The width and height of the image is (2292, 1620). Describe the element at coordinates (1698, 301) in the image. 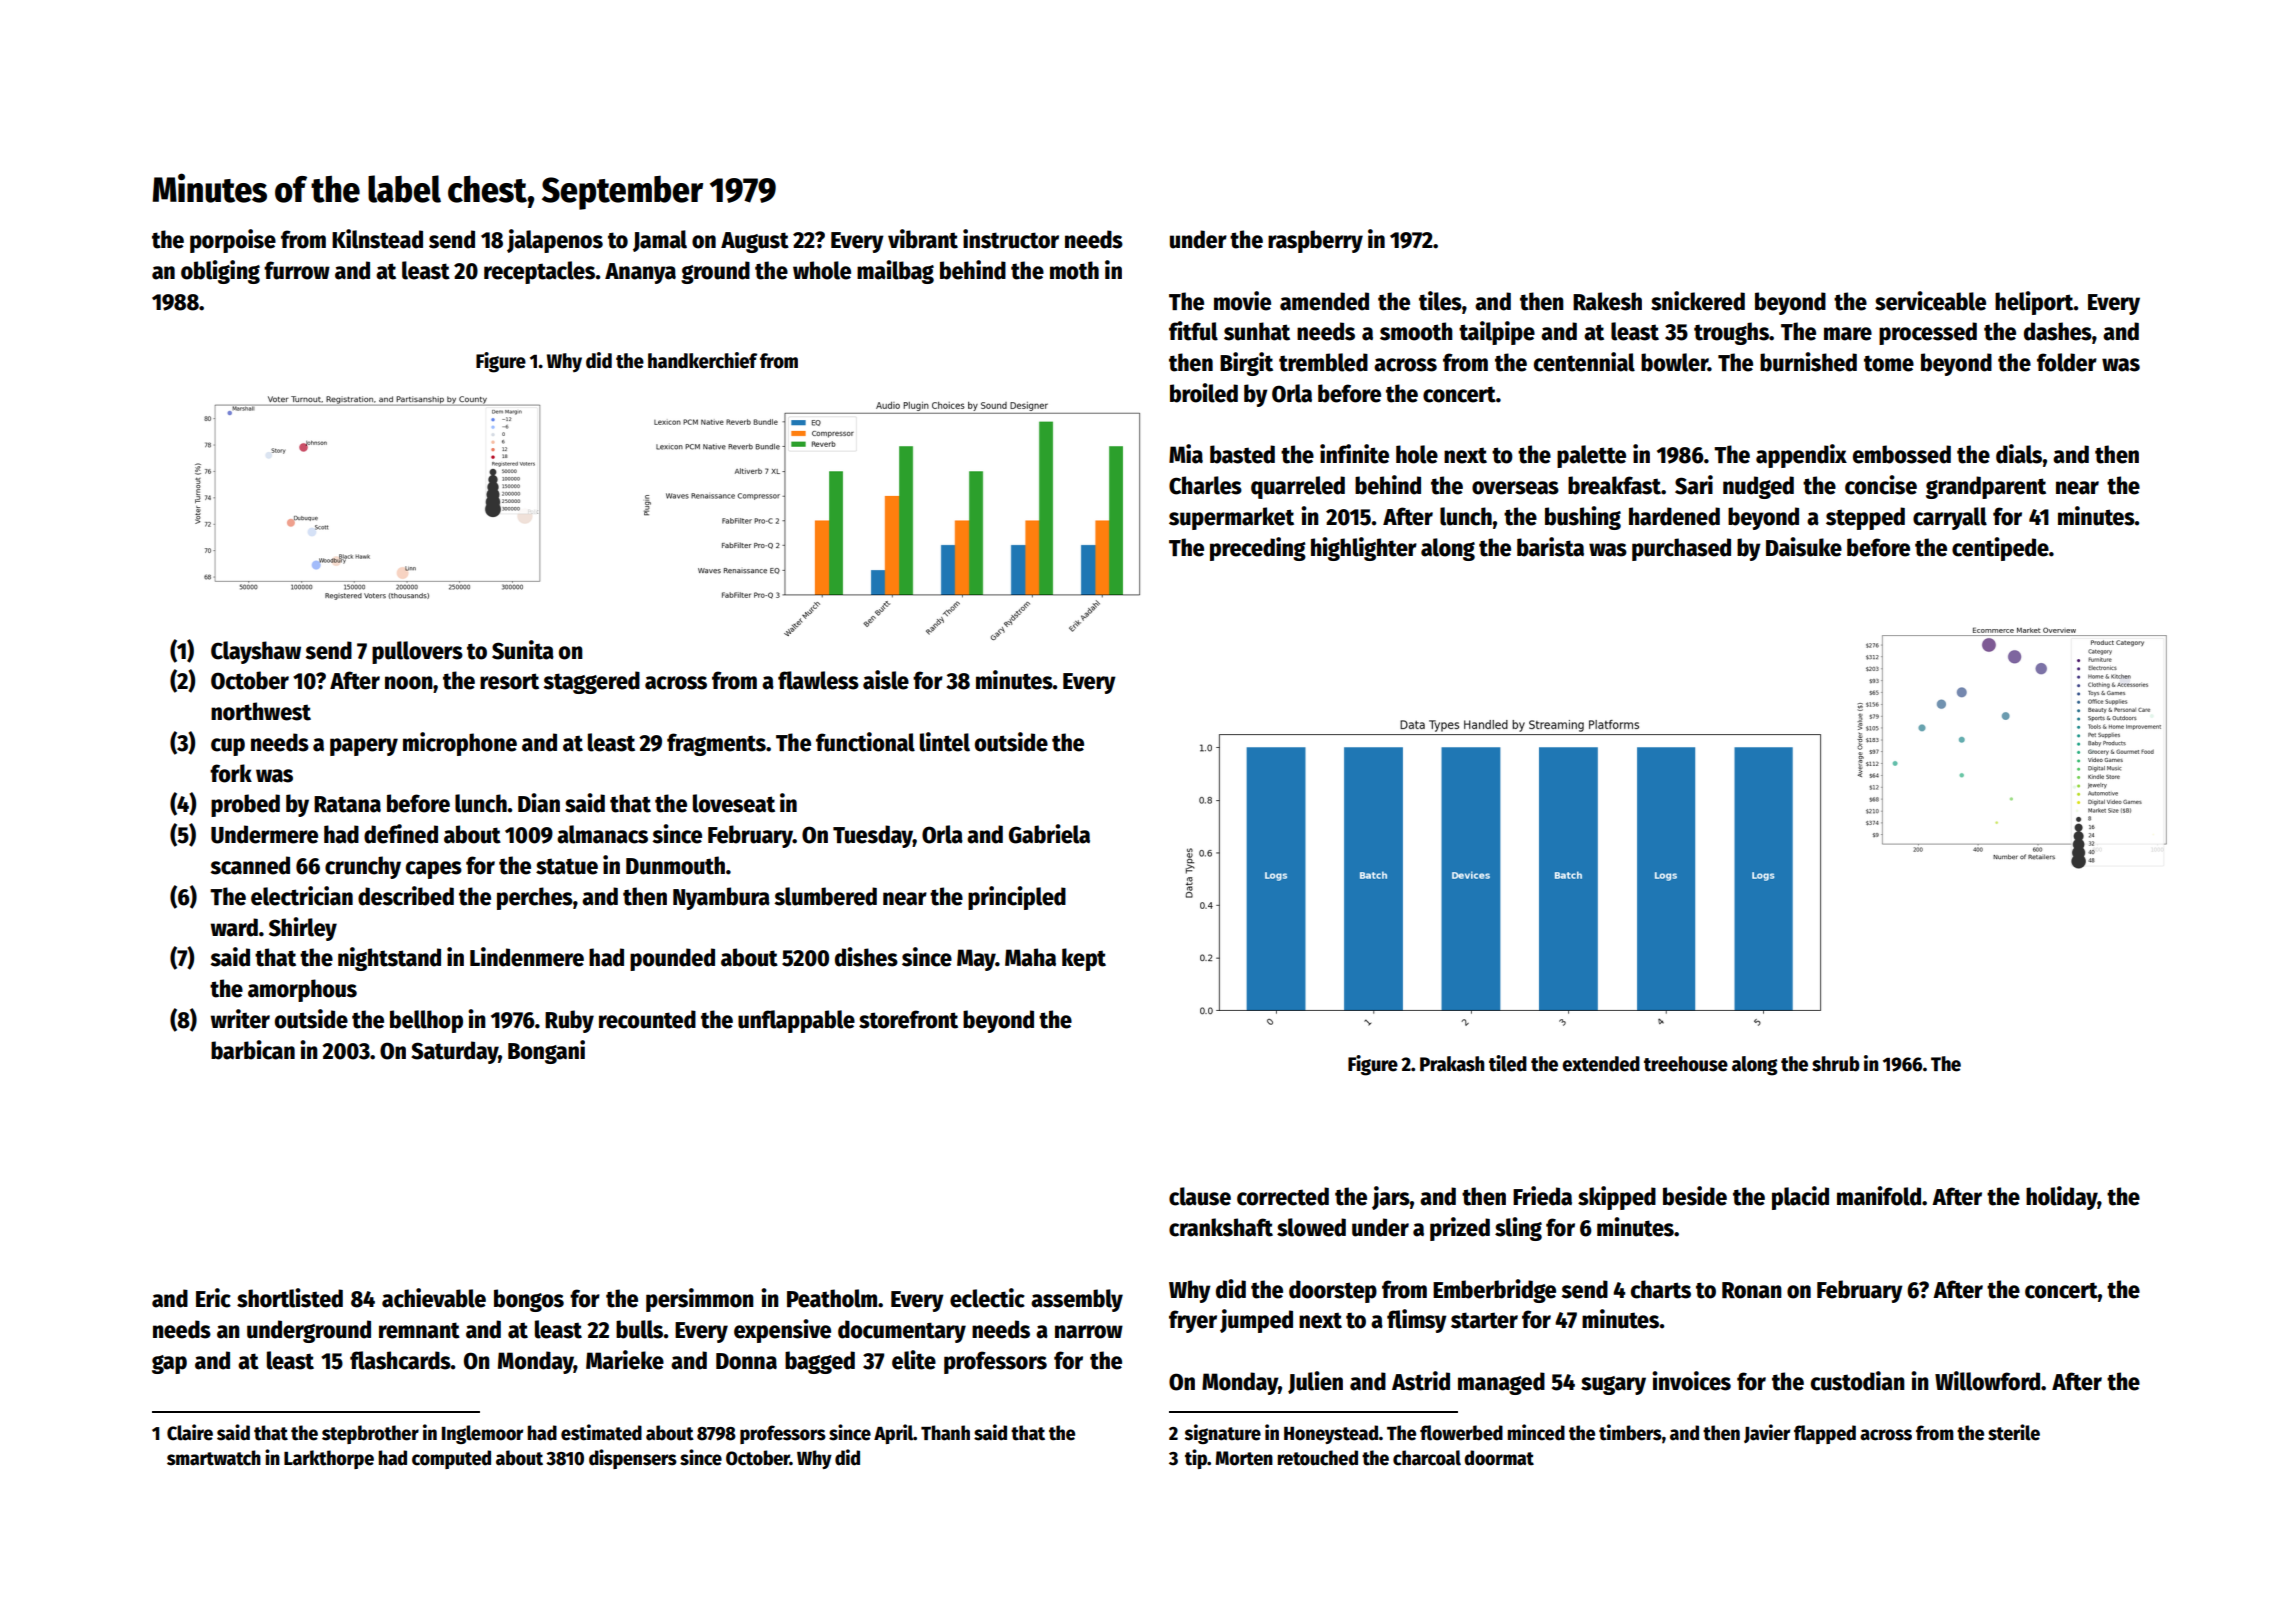

I see `snickered` at that location.
